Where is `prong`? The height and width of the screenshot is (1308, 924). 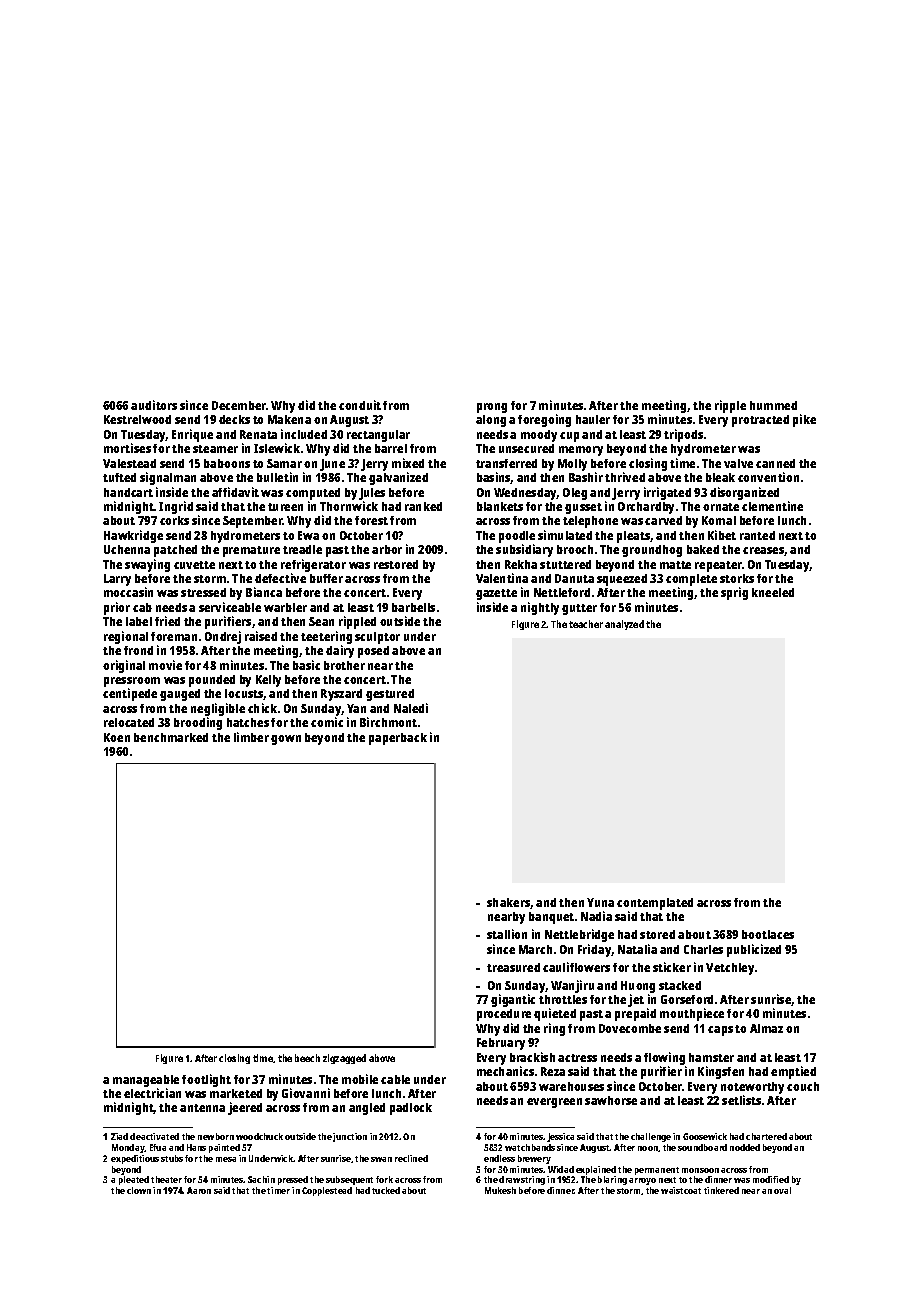 prong is located at coordinates (492, 408).
